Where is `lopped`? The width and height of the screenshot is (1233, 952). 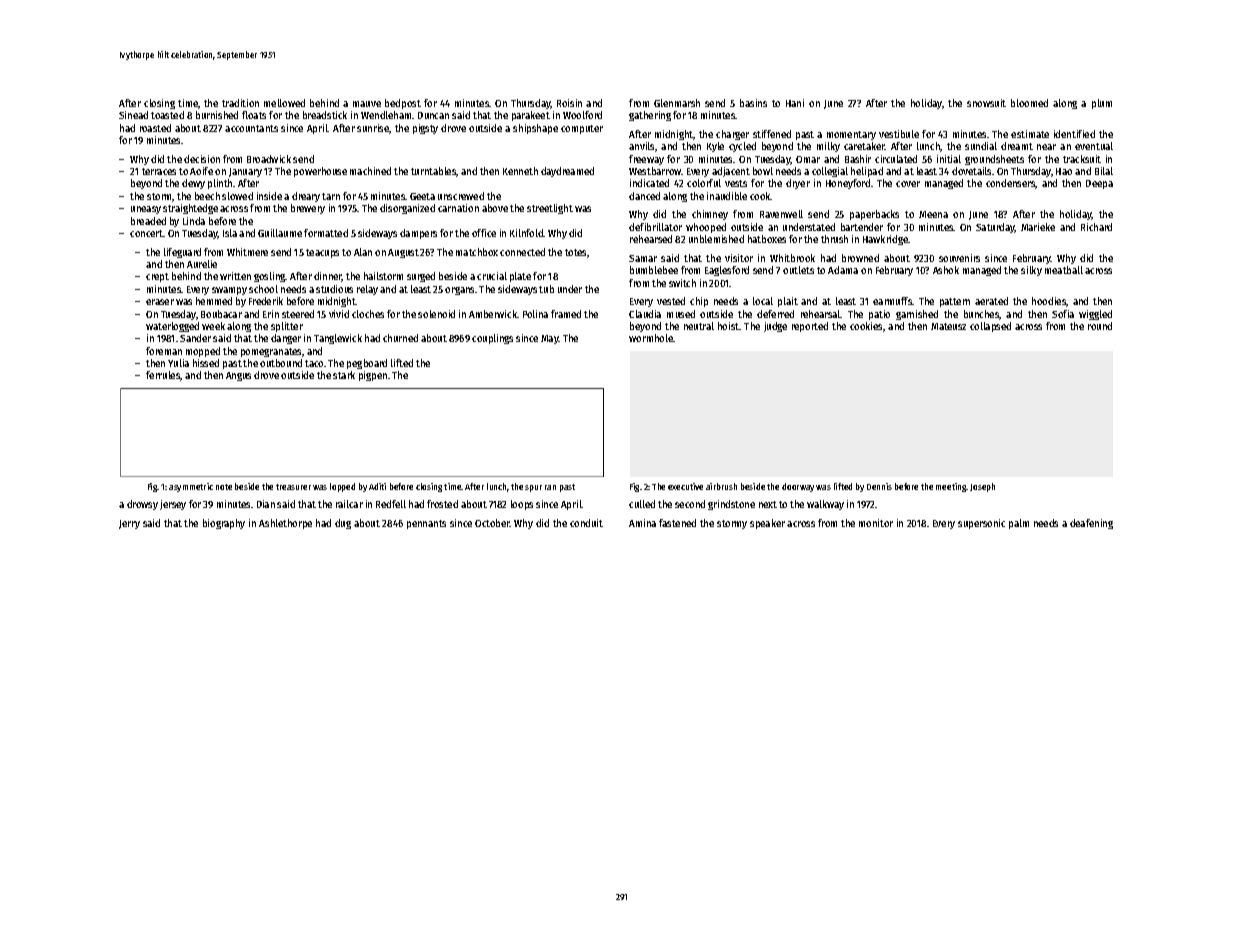 lopped is located at coordinates (342, 487).
